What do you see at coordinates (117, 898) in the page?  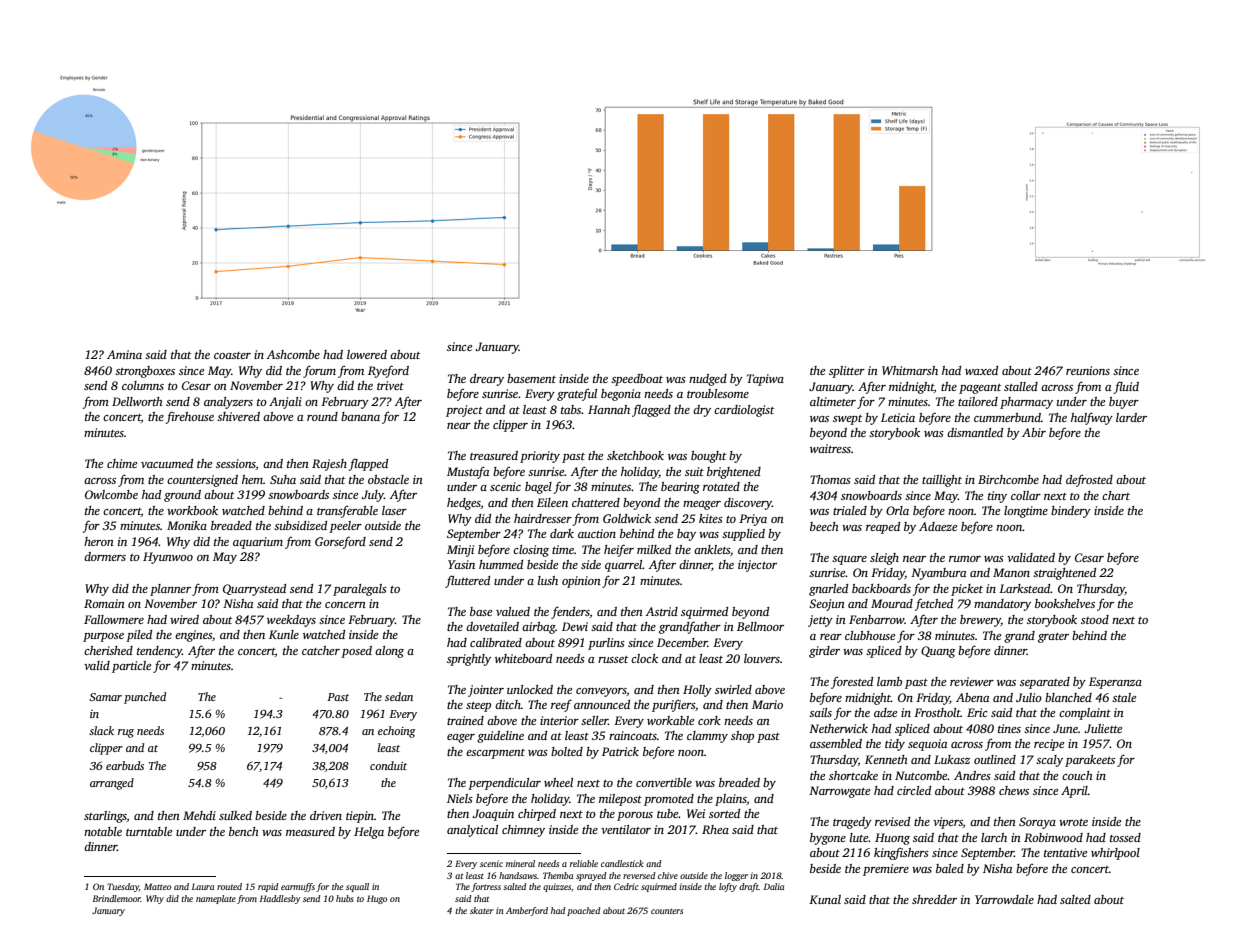 I see `Brindlemoor` at bounding box center [117, 898].
